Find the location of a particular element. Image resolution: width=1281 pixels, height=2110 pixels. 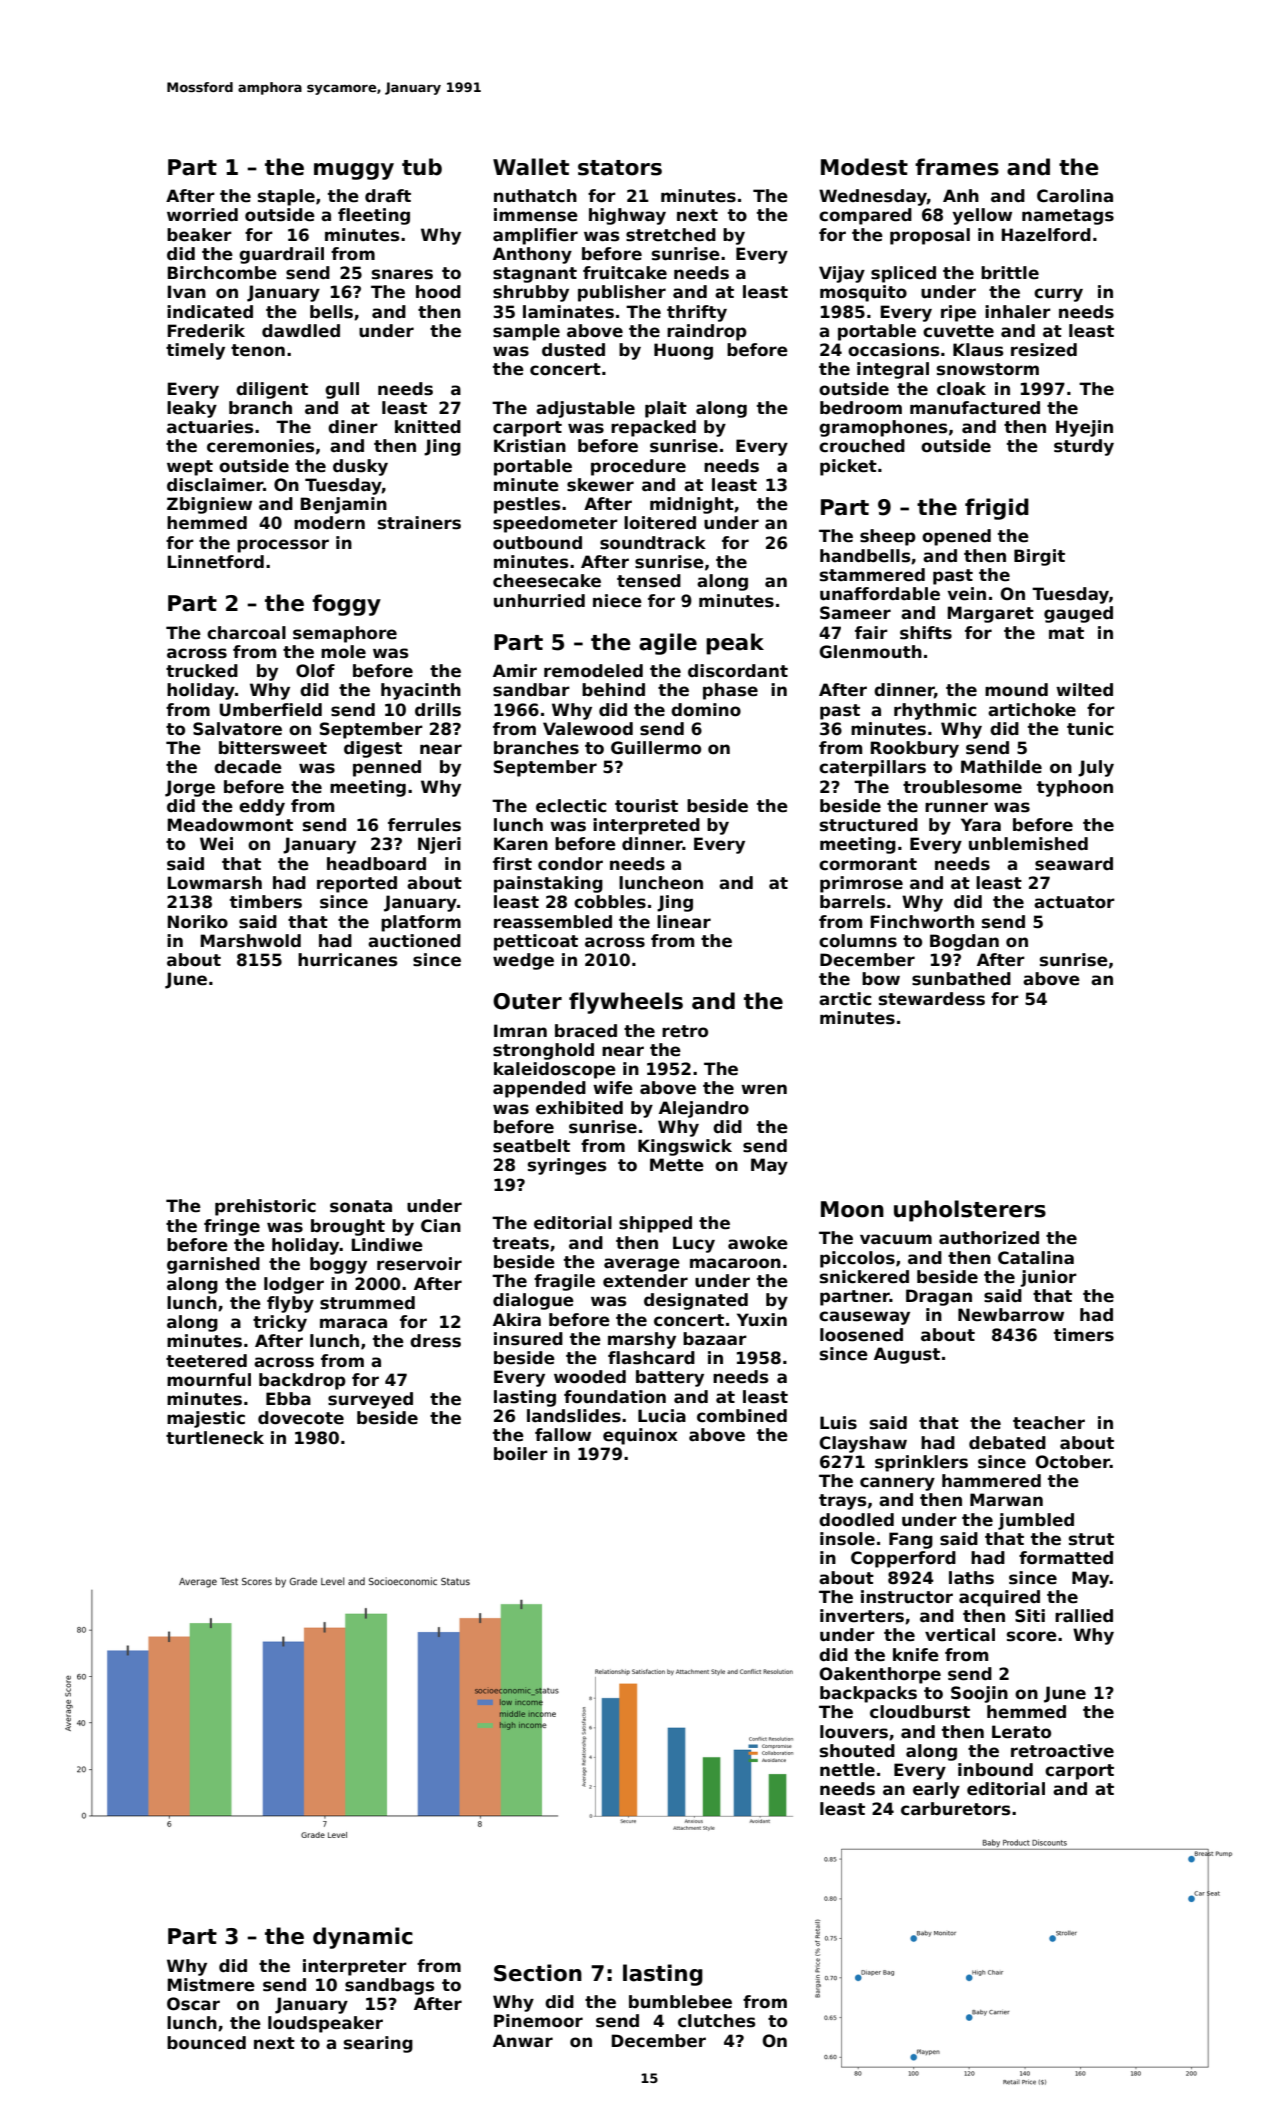

discordant is located at coordinates (738, 671).
